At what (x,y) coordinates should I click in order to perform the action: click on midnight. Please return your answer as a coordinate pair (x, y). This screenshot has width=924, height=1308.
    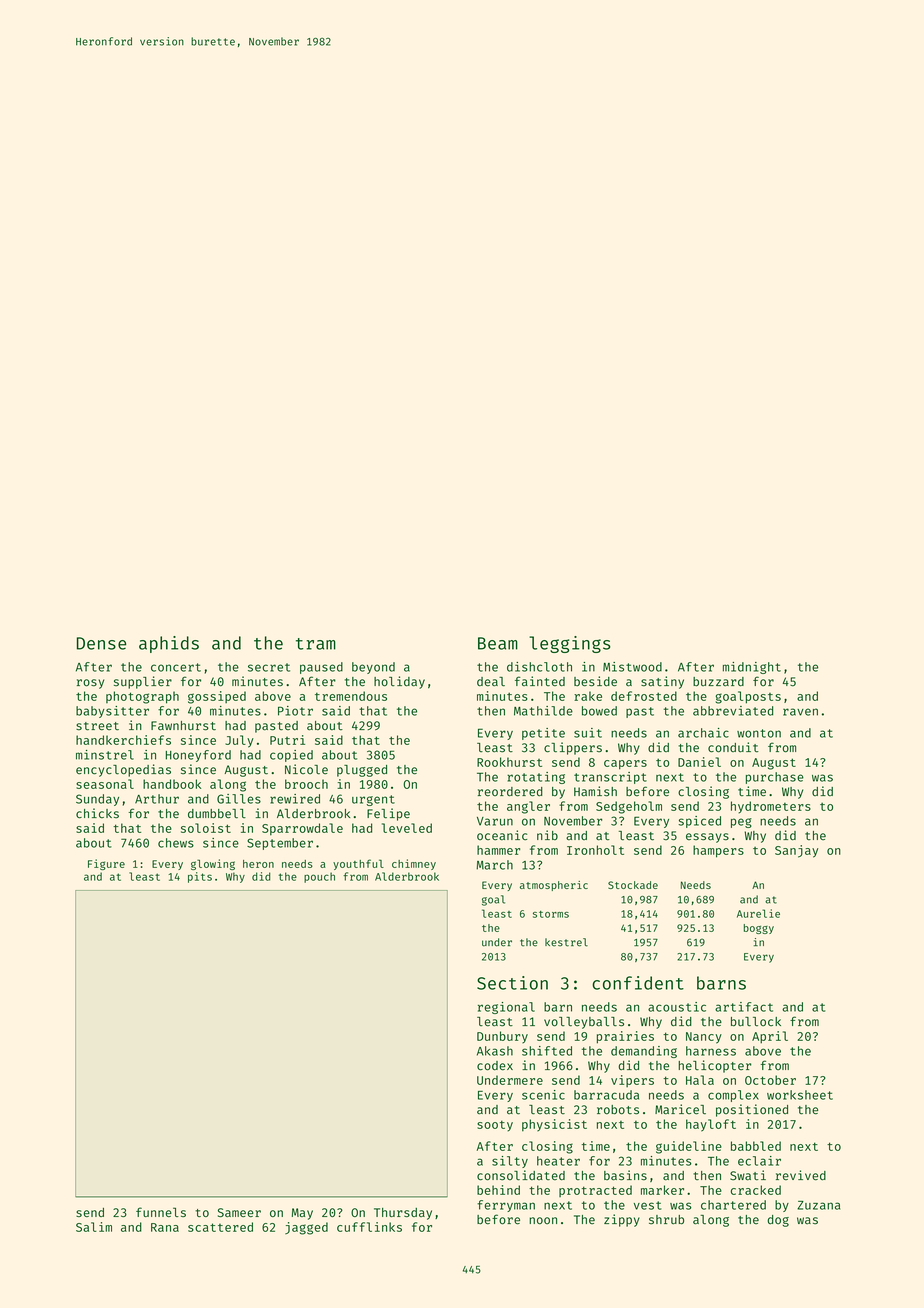
    Looking at the image, I should click on (752, 668).
